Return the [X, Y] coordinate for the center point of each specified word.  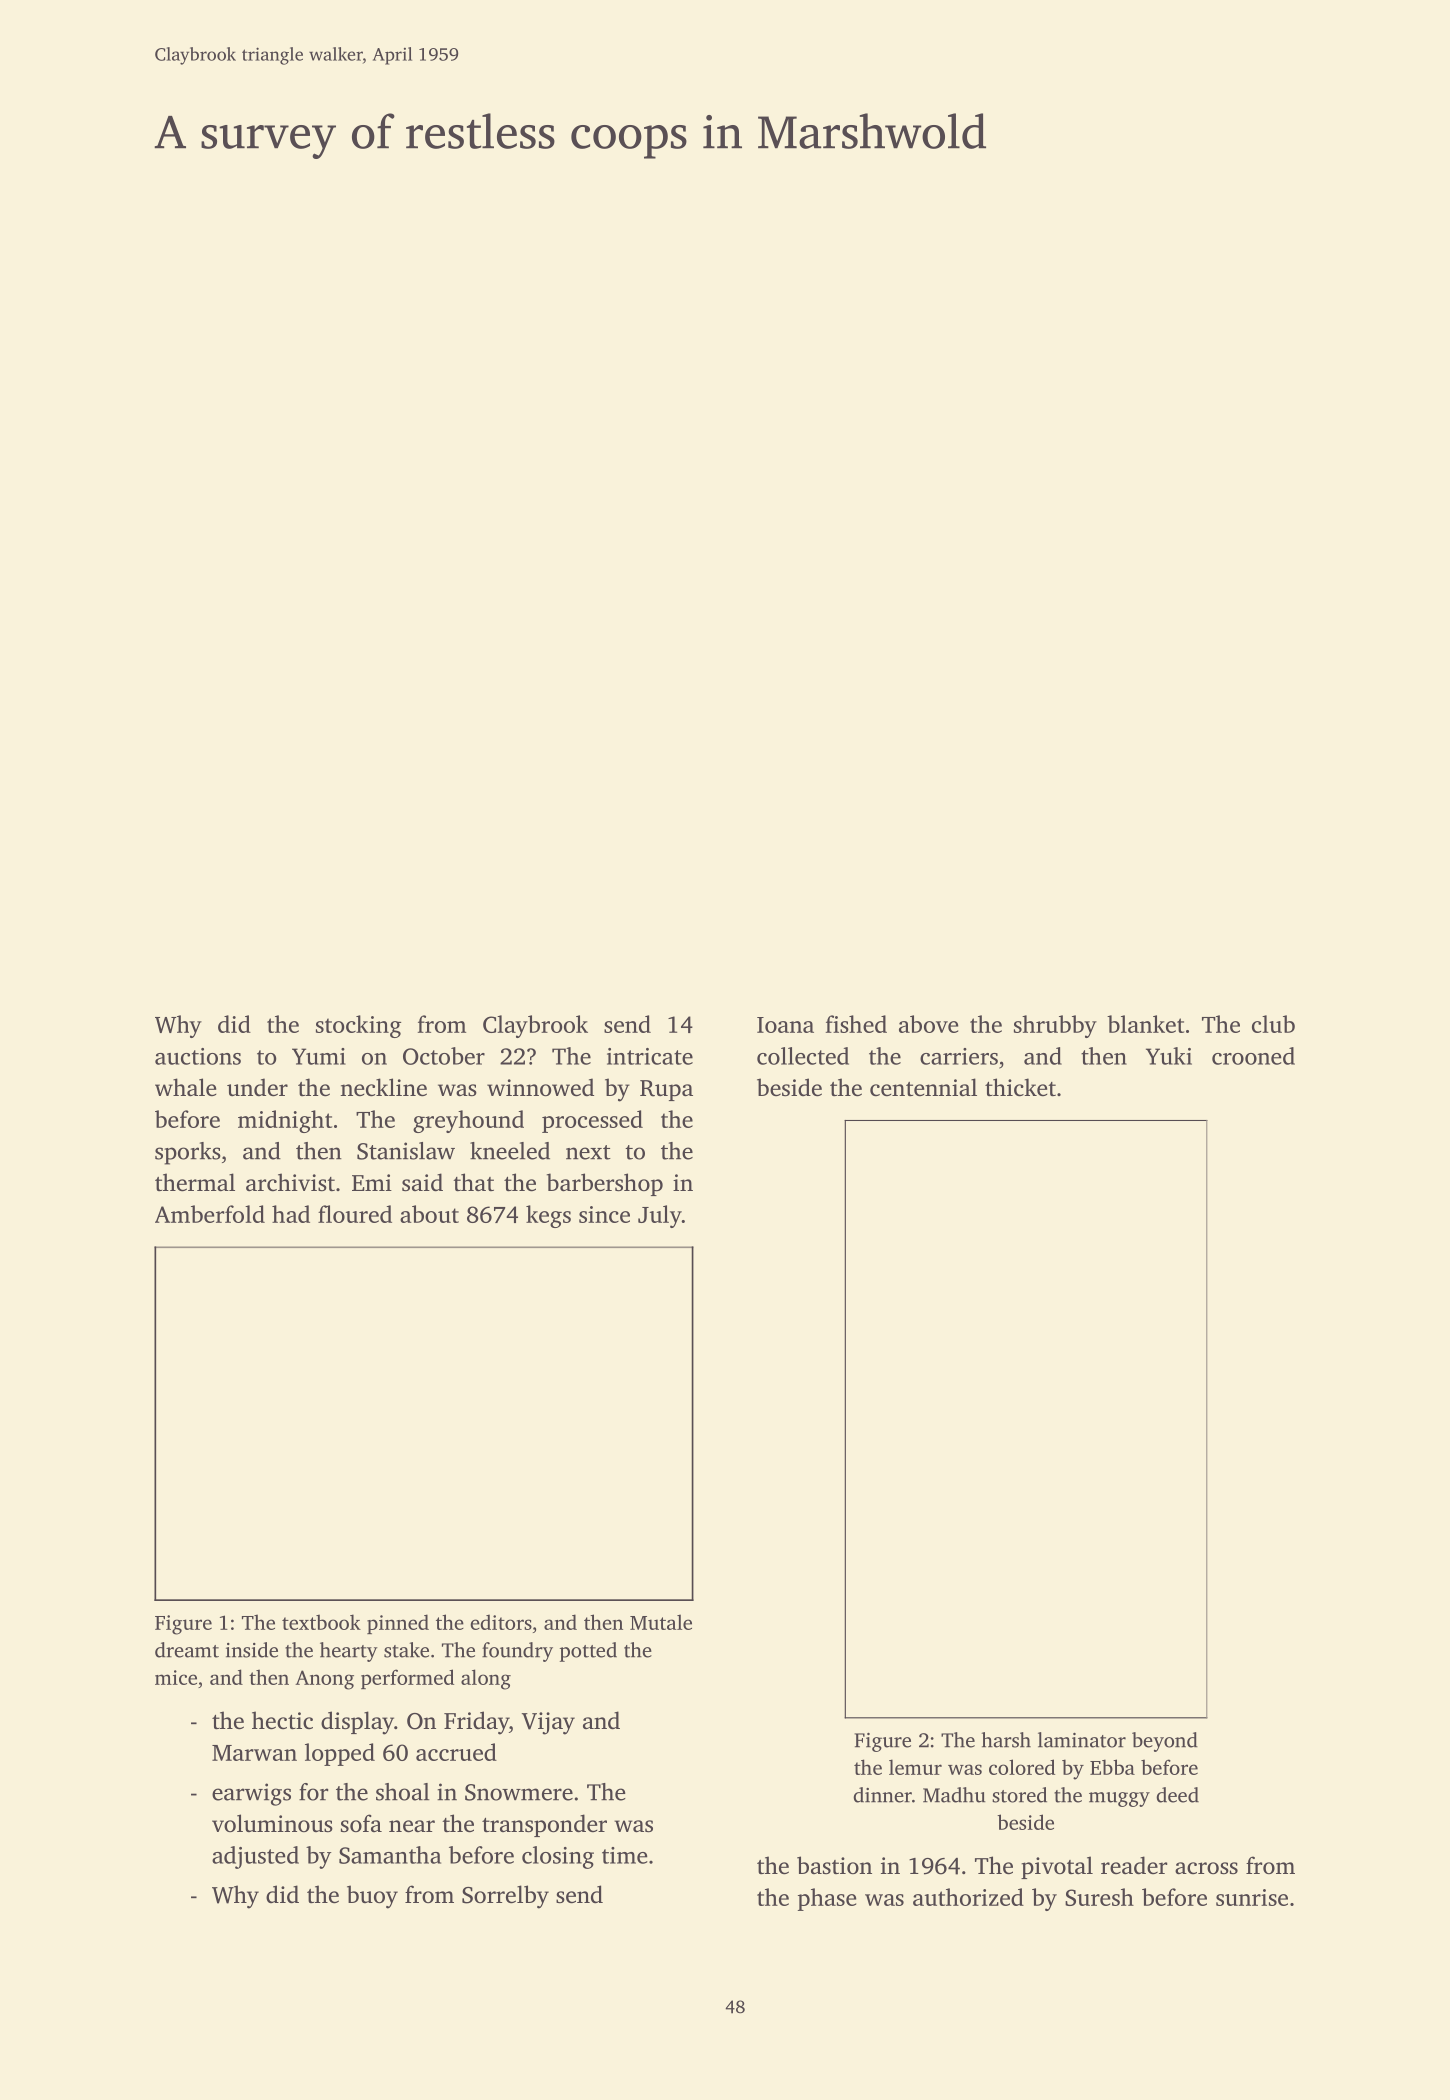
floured [355, 1214]
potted [588, 1652]
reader [1134, 1865]
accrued [456, 1752]
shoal [403, 1792]
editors [501, 1622]
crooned [1253, 1056]
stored [1019, 1795]
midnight [285, 1121]
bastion [834, 1865]
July [660, 1216]
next [588, 1152]
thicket [1020, 1087]
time [625, 1855]
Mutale [661, 1622]
